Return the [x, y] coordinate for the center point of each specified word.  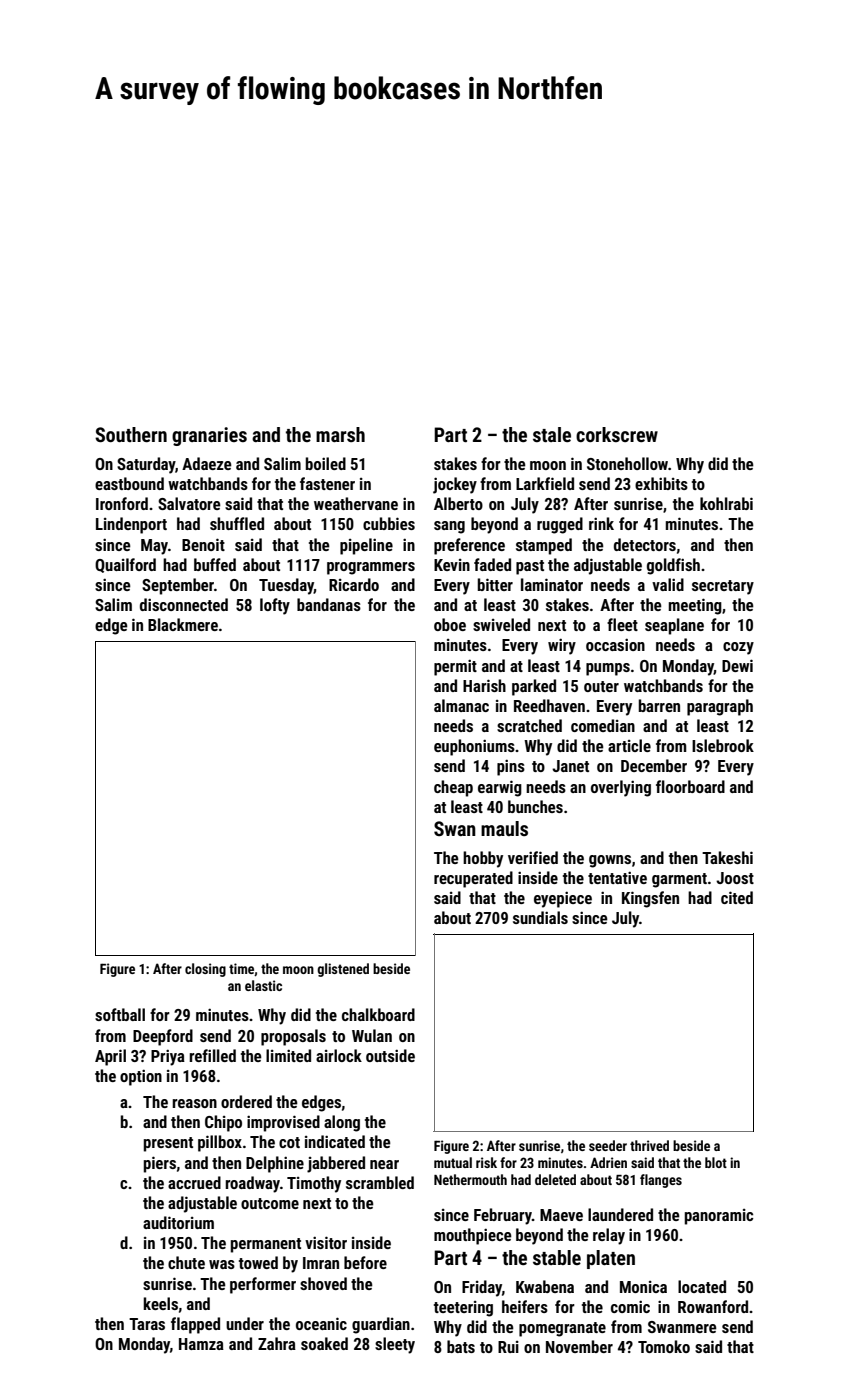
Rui [508, 1347]
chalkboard [378, 1014]
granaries [209, 436]
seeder [608, 1145]
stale [552, 434]
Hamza [201, 1344]
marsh [340, 434]
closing [205, 970]
